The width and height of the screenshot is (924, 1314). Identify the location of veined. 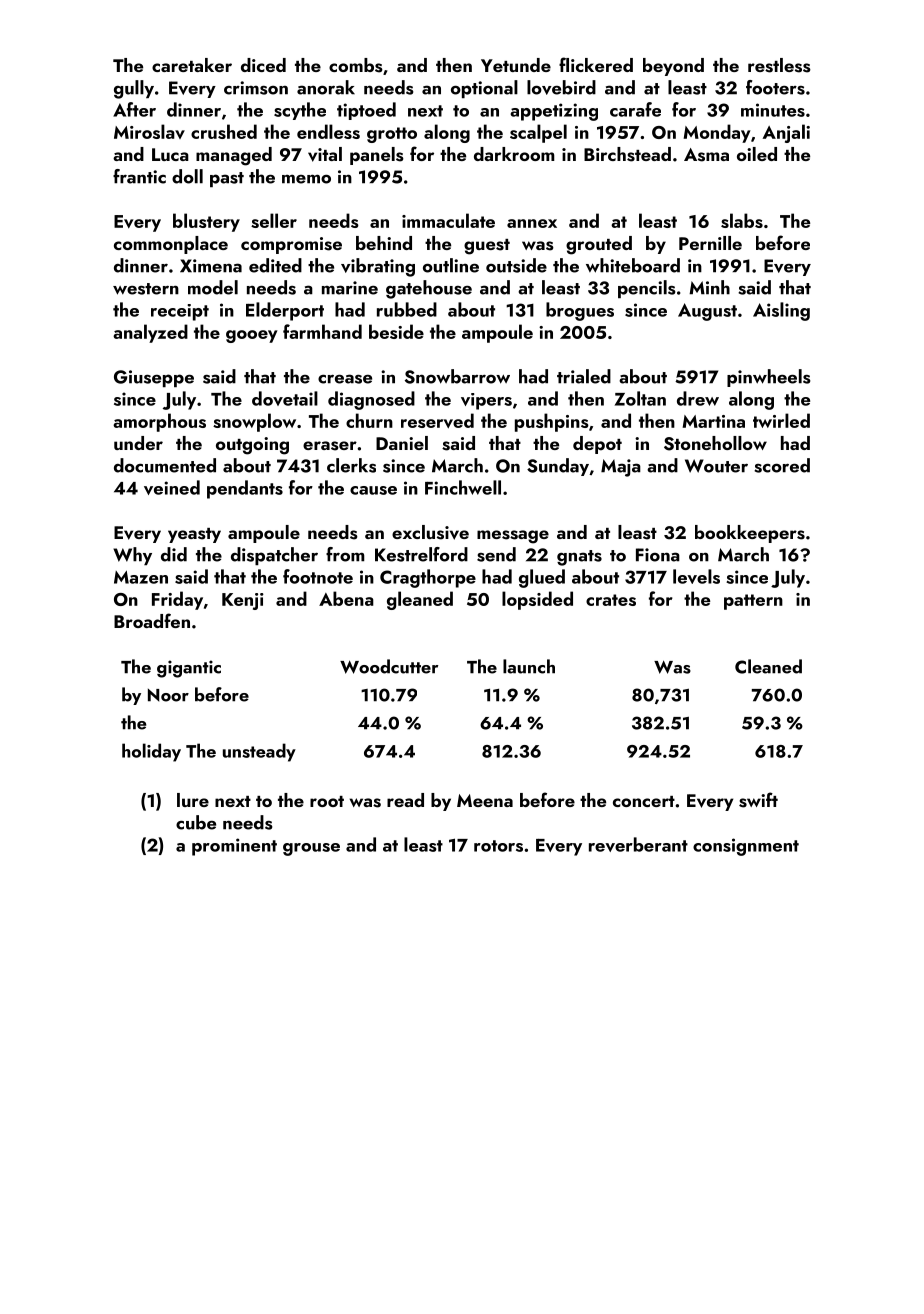
(172, 487).
